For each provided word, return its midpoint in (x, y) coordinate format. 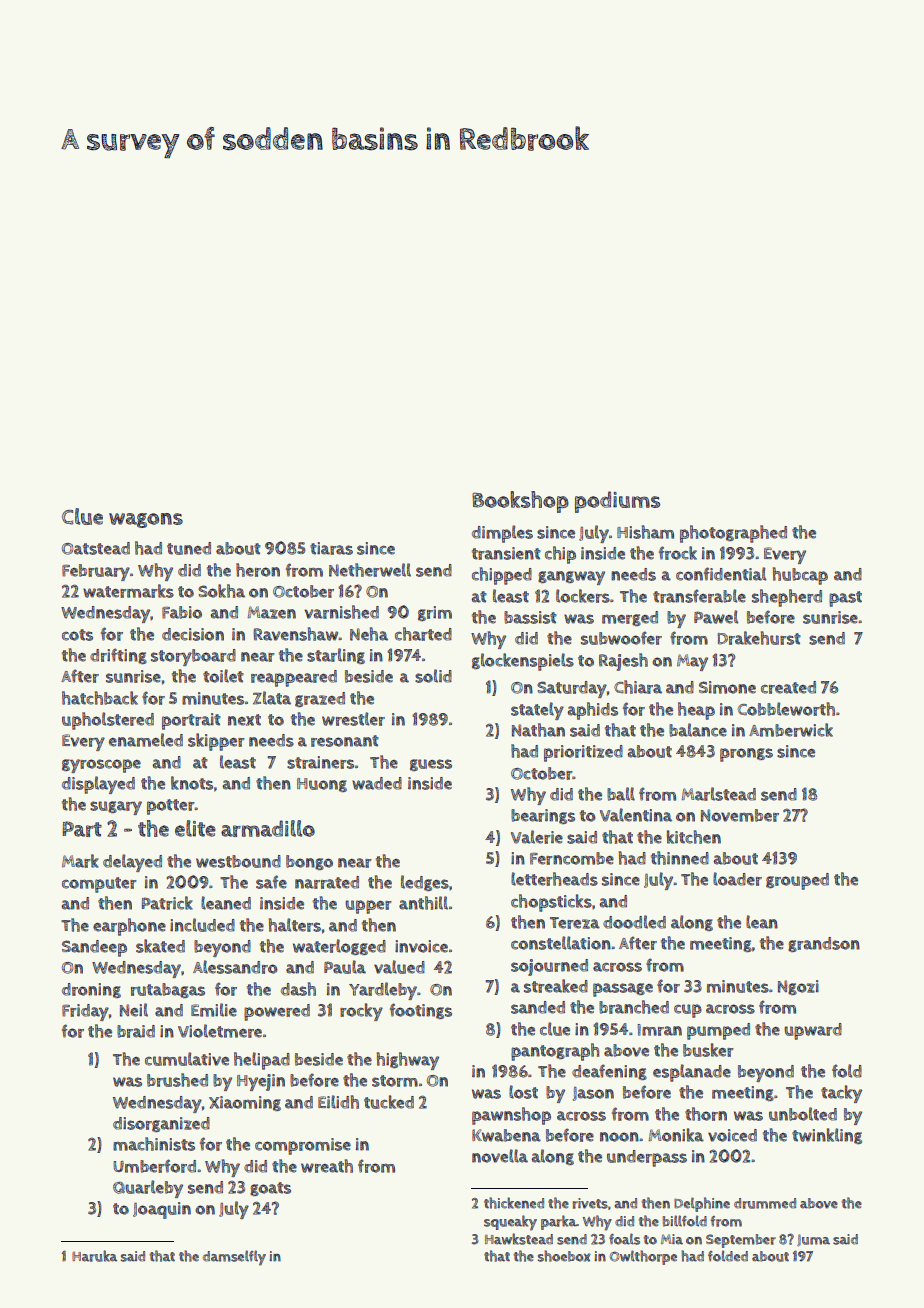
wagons (146, 520)
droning (91, 990)
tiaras (331, 548)
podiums (617, 502)
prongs (746, 755)
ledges (425, 883)
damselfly (234, 1258)
